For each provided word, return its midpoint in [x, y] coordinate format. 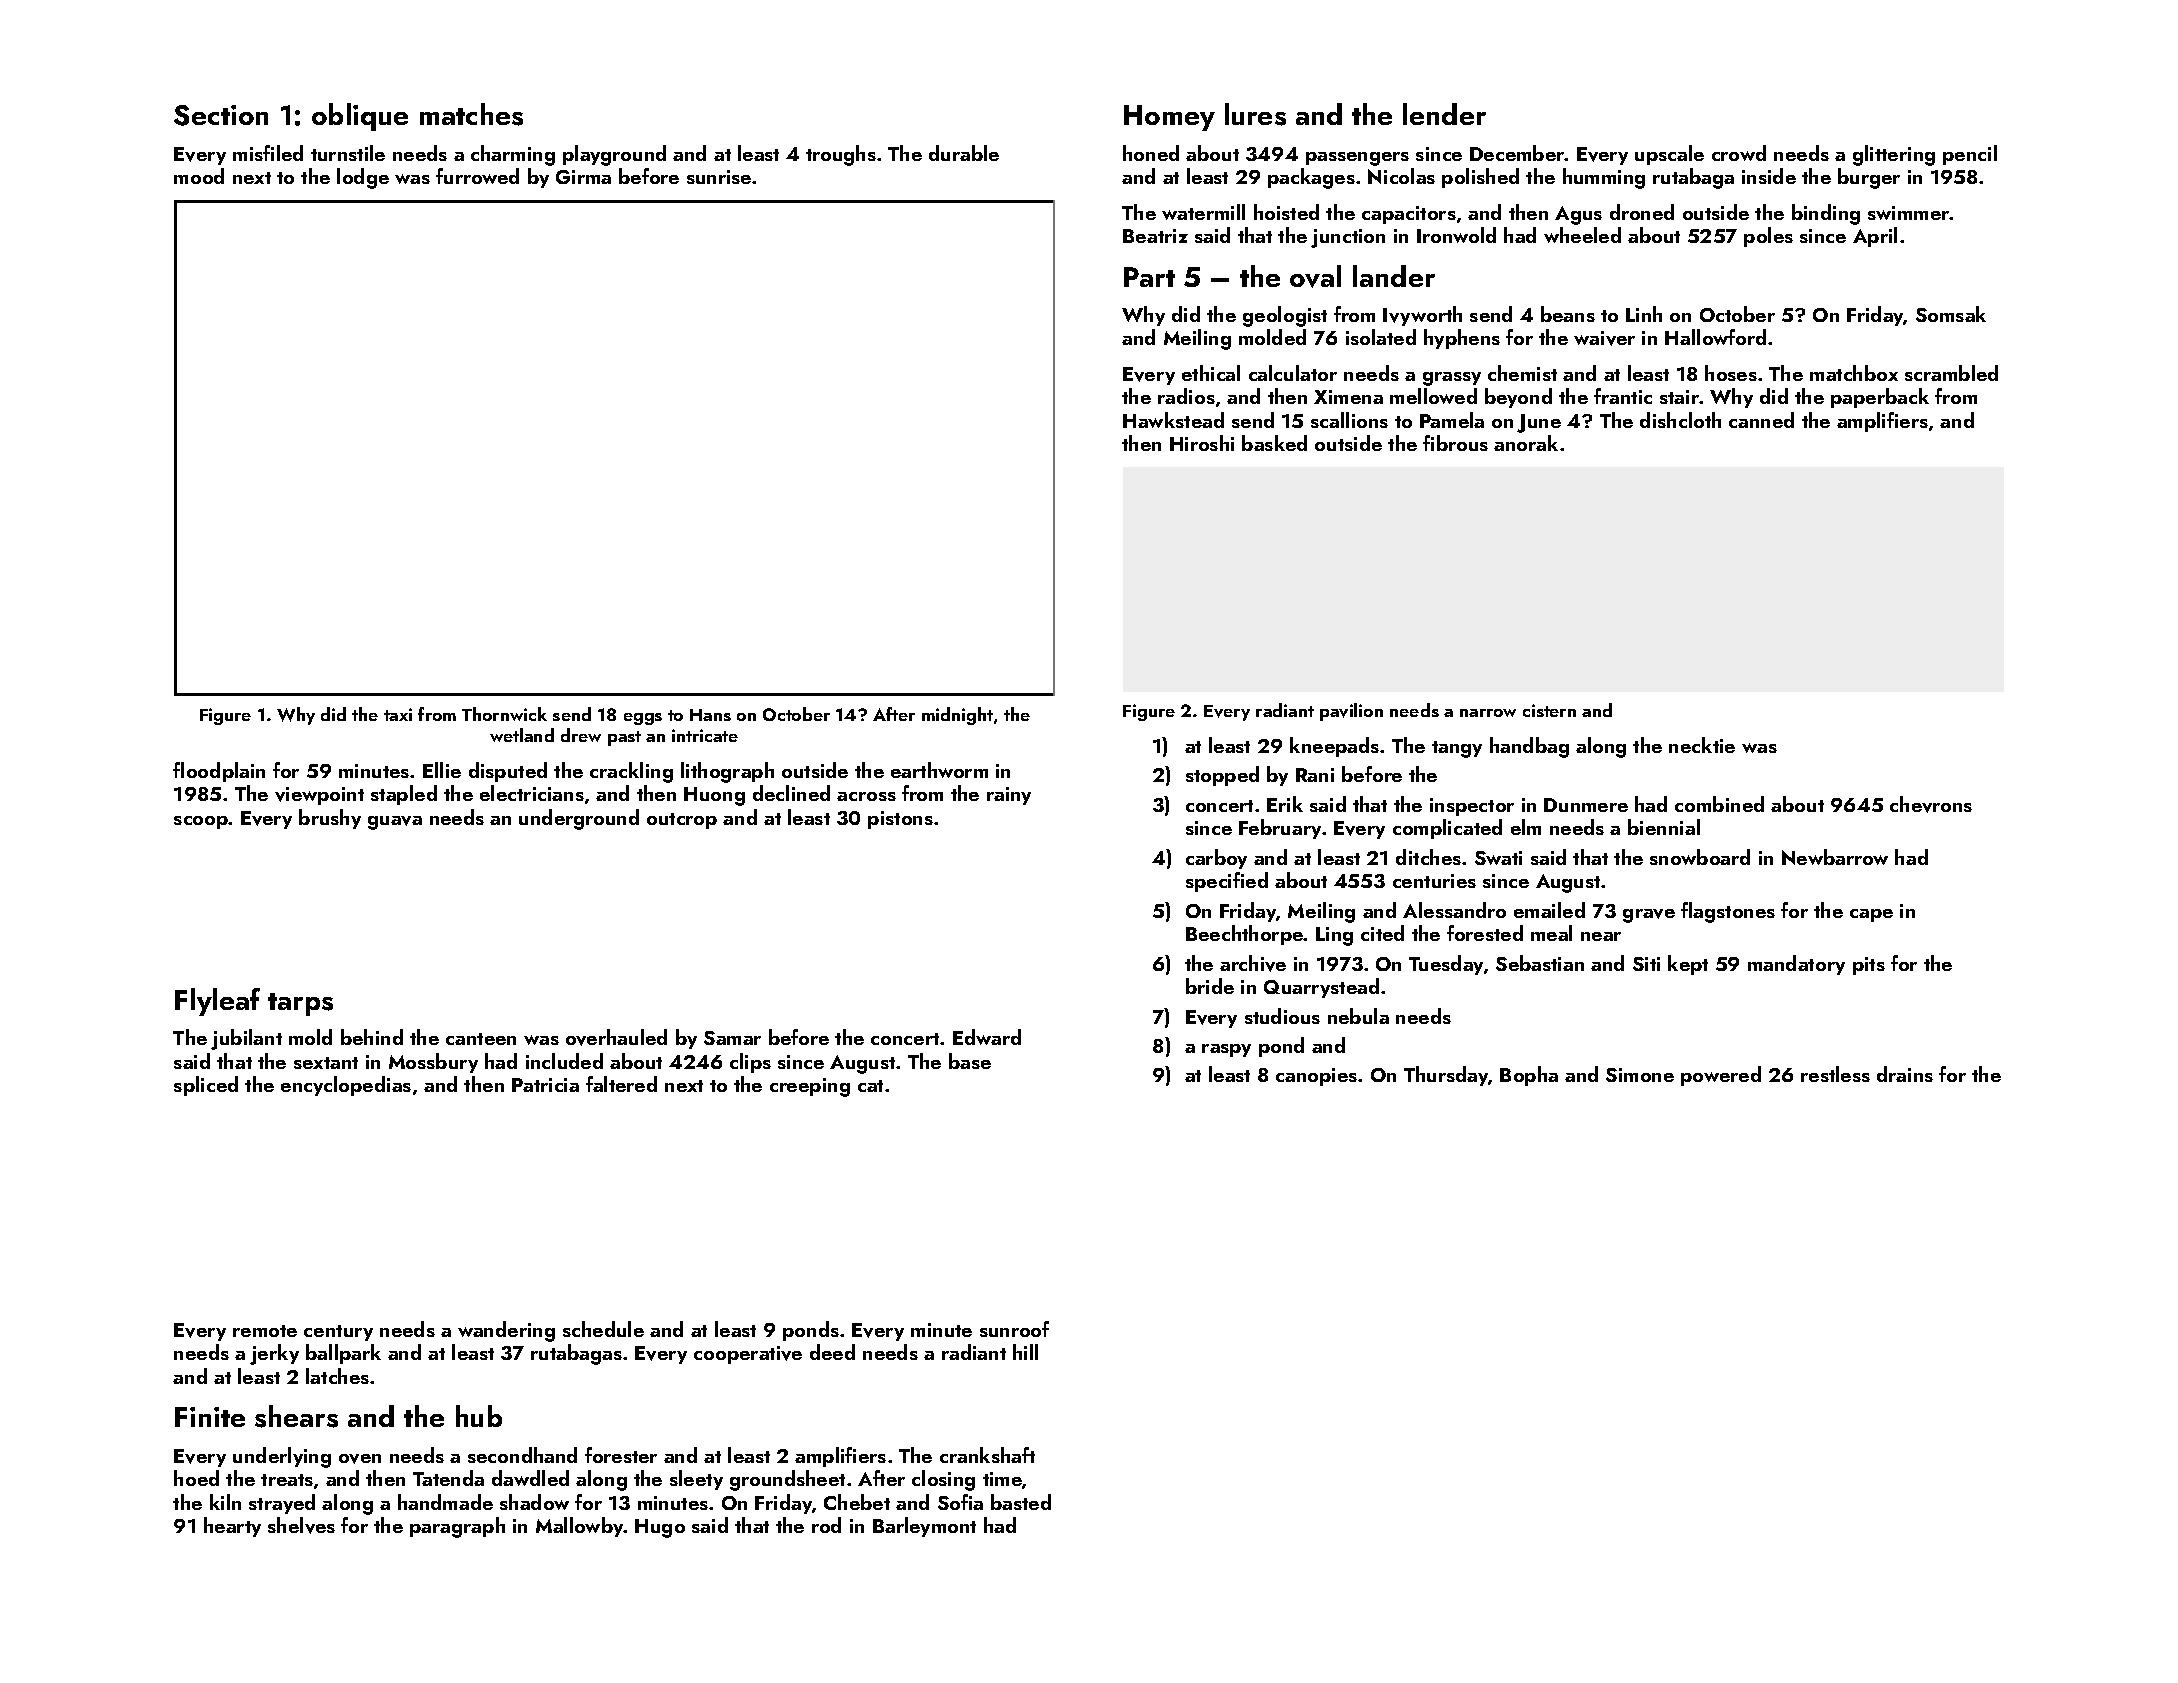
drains [1905, 1074]
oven [360, 1459]
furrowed [477, 176]
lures [1255, 114]
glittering [1894, 155]
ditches [1428, 857]
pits [1869, 966]
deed [832, 1352]
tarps [300, 1004]
